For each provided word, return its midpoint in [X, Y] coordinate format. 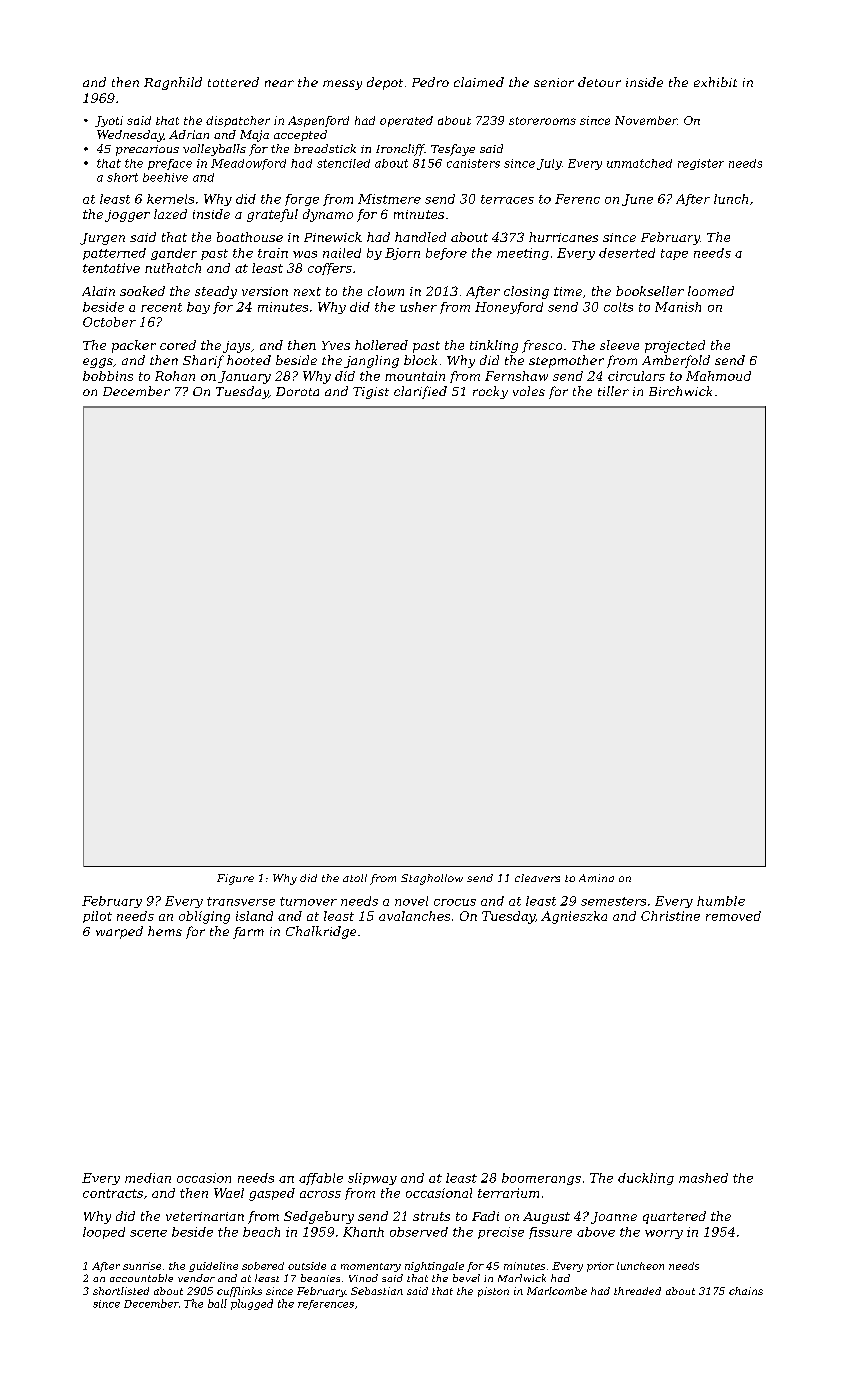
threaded [637, 1291]
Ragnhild [173, 83]
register [701, 164]
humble [721, 901]
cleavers [537, 878]
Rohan [175, 376]
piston [493, 1292]
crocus [455, 902]
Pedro [430, 82]
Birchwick [680, 391]
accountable [141, 1278]
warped [119, 932]
